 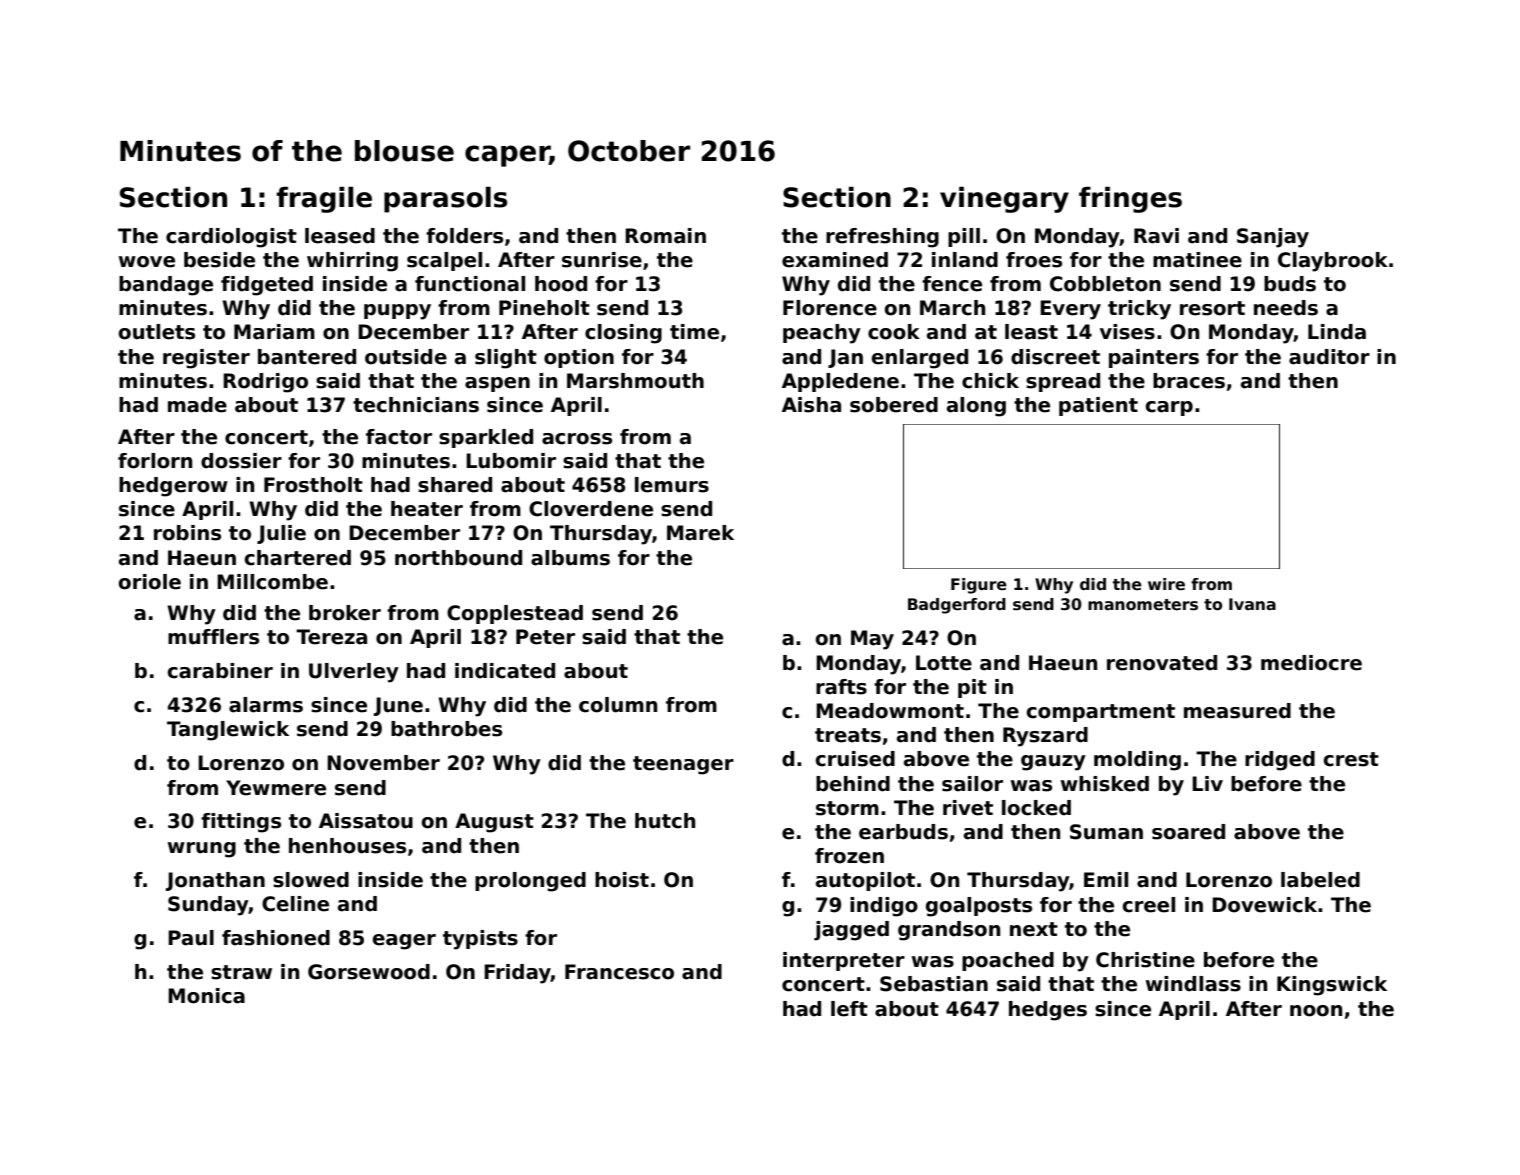 What do you see at coordinates (1004, 200) in the screenshot?
I see `vinegary` at bounding box center [1004, 200].
